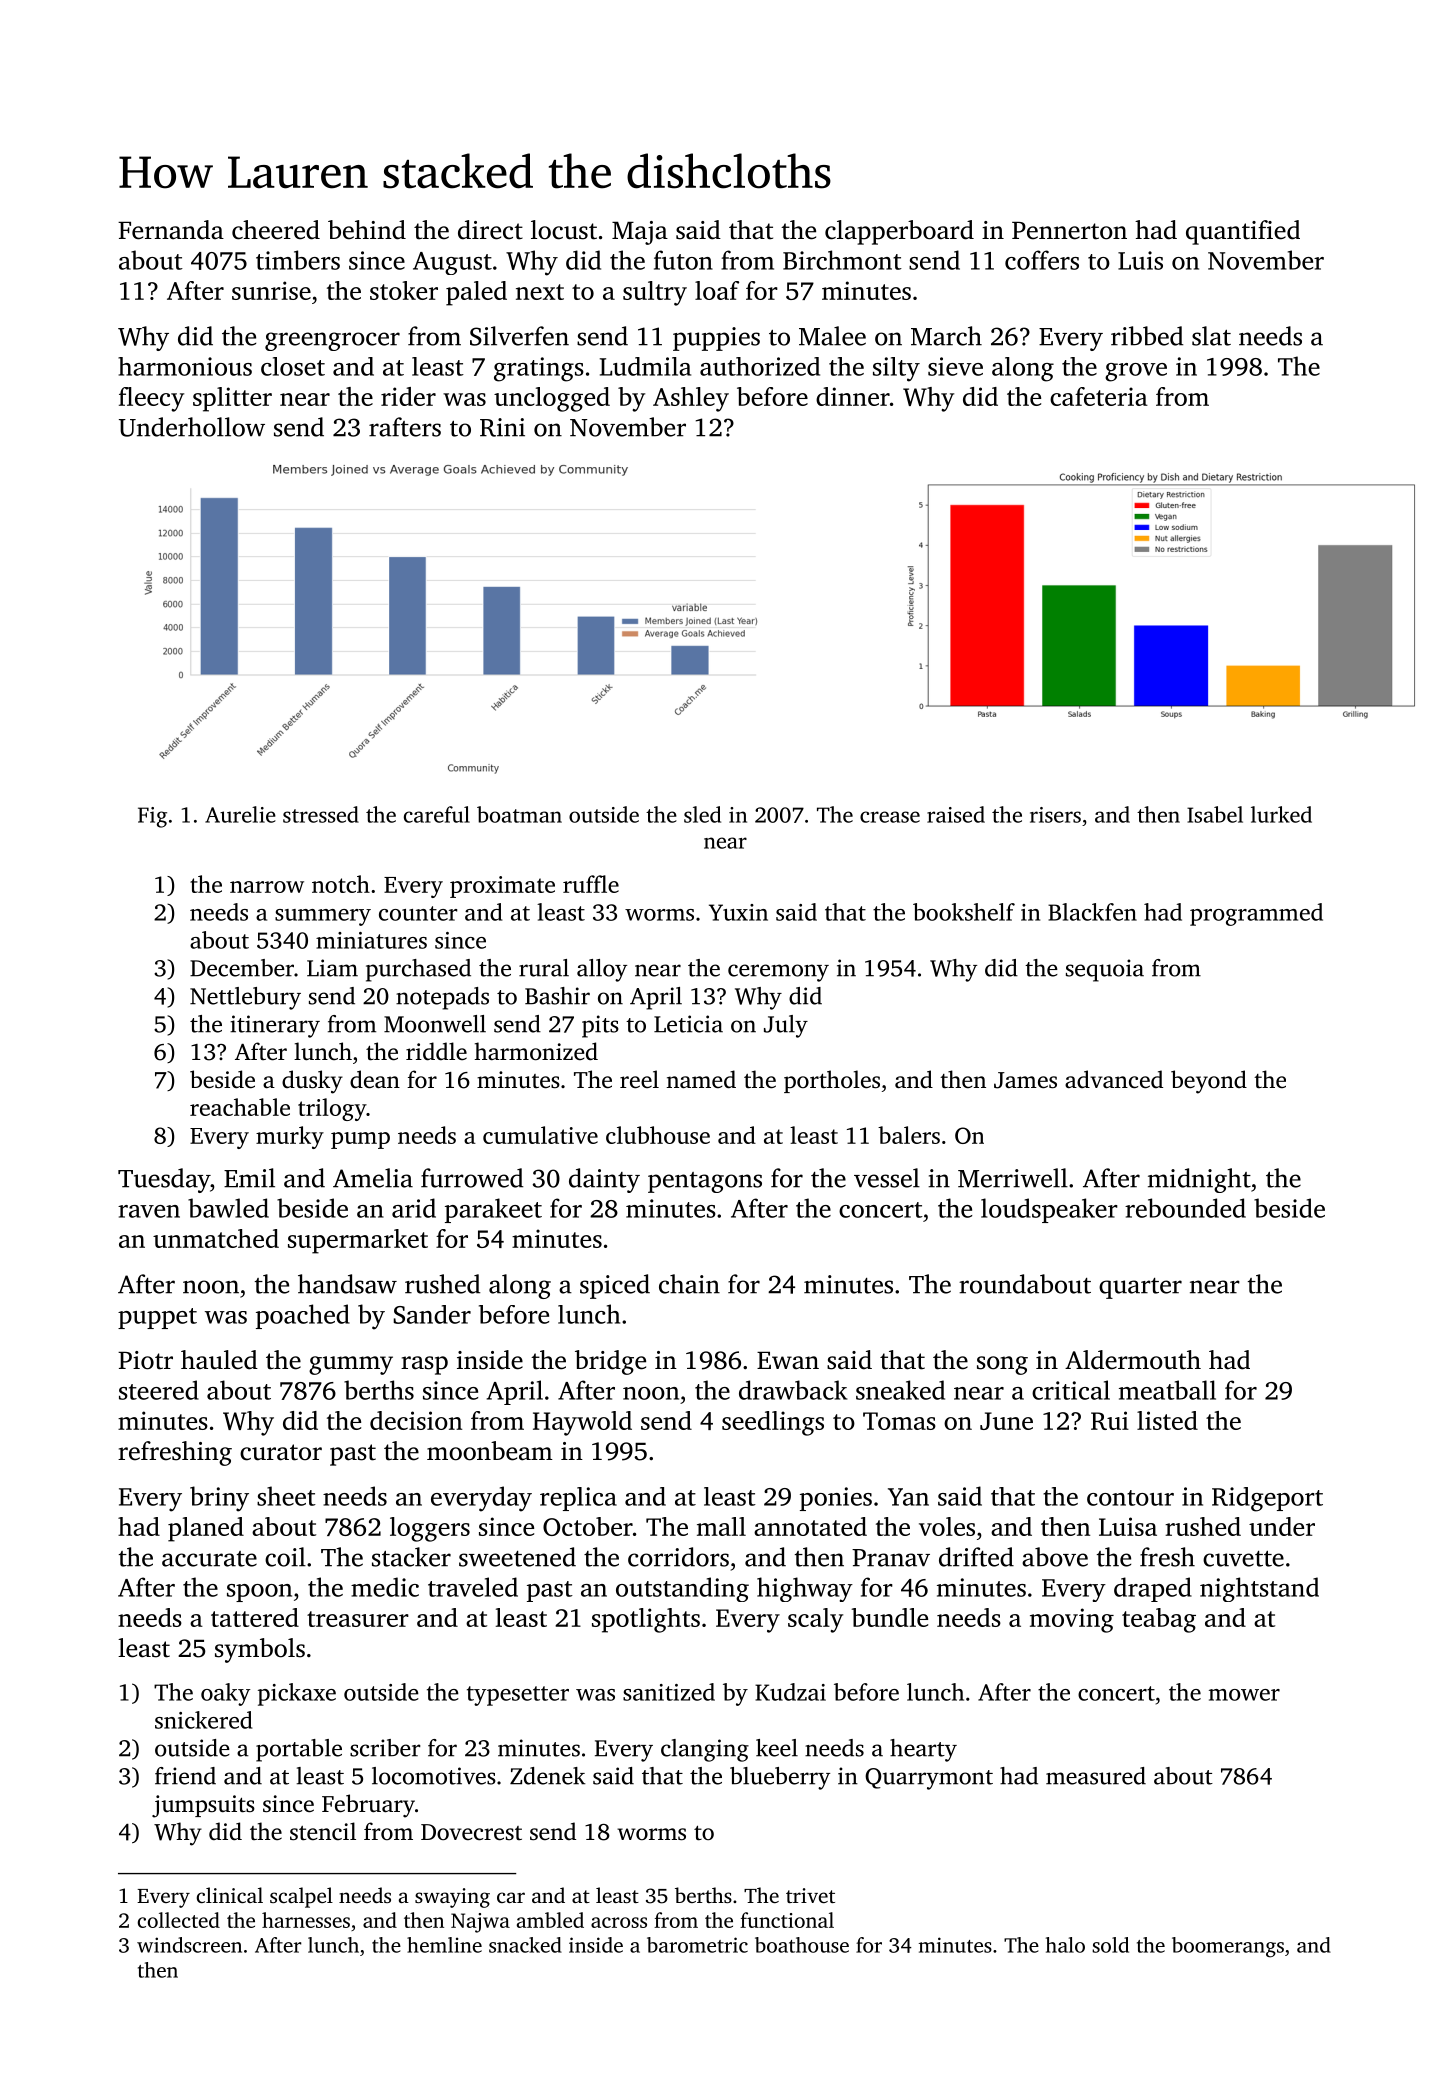  I want to click on quantified, so click(1243, 232).
